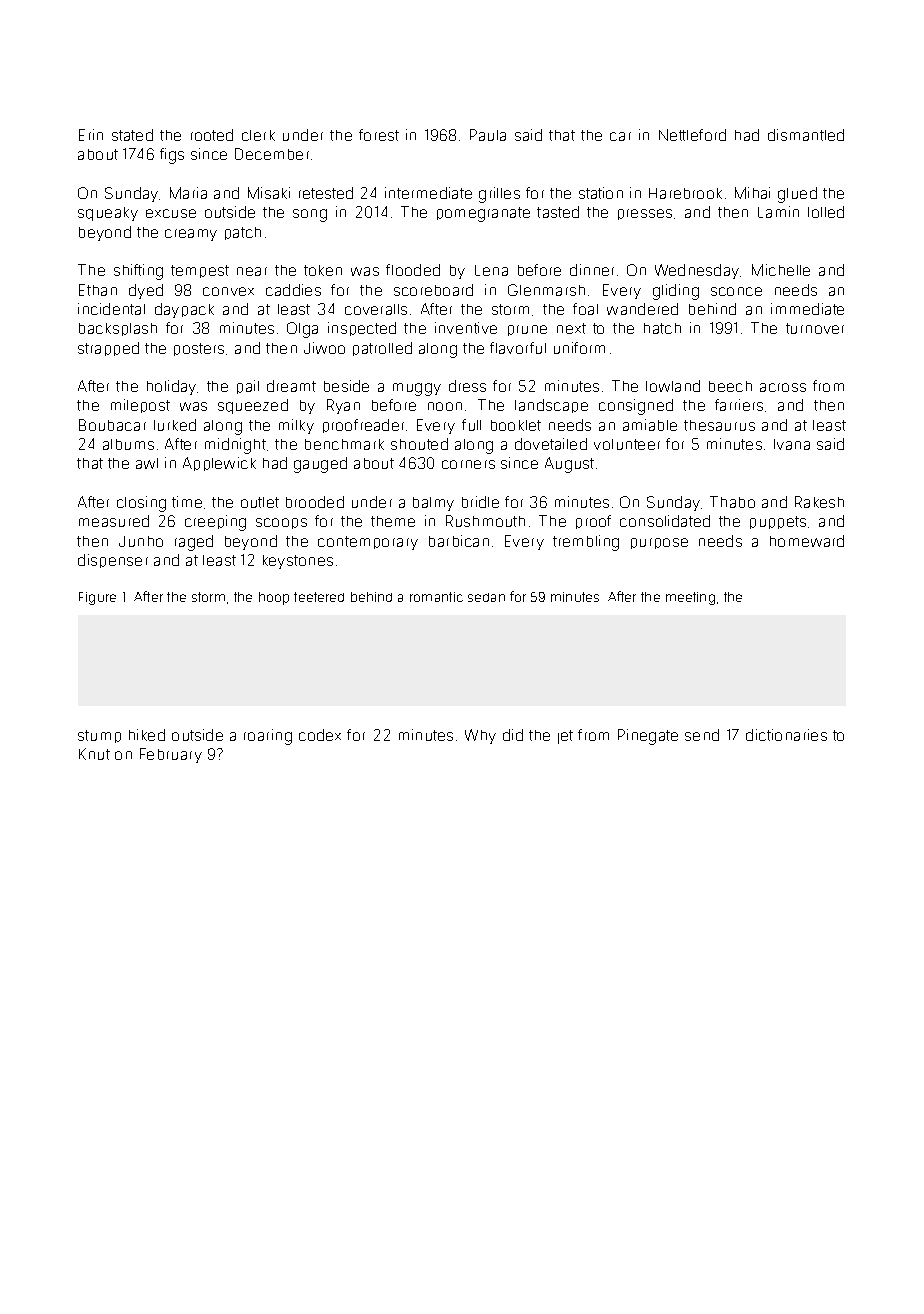 The width and height of the page is (924, 1314). Describe the element at coordinates (212, 135) in the page. I see `rooted` at that location.
